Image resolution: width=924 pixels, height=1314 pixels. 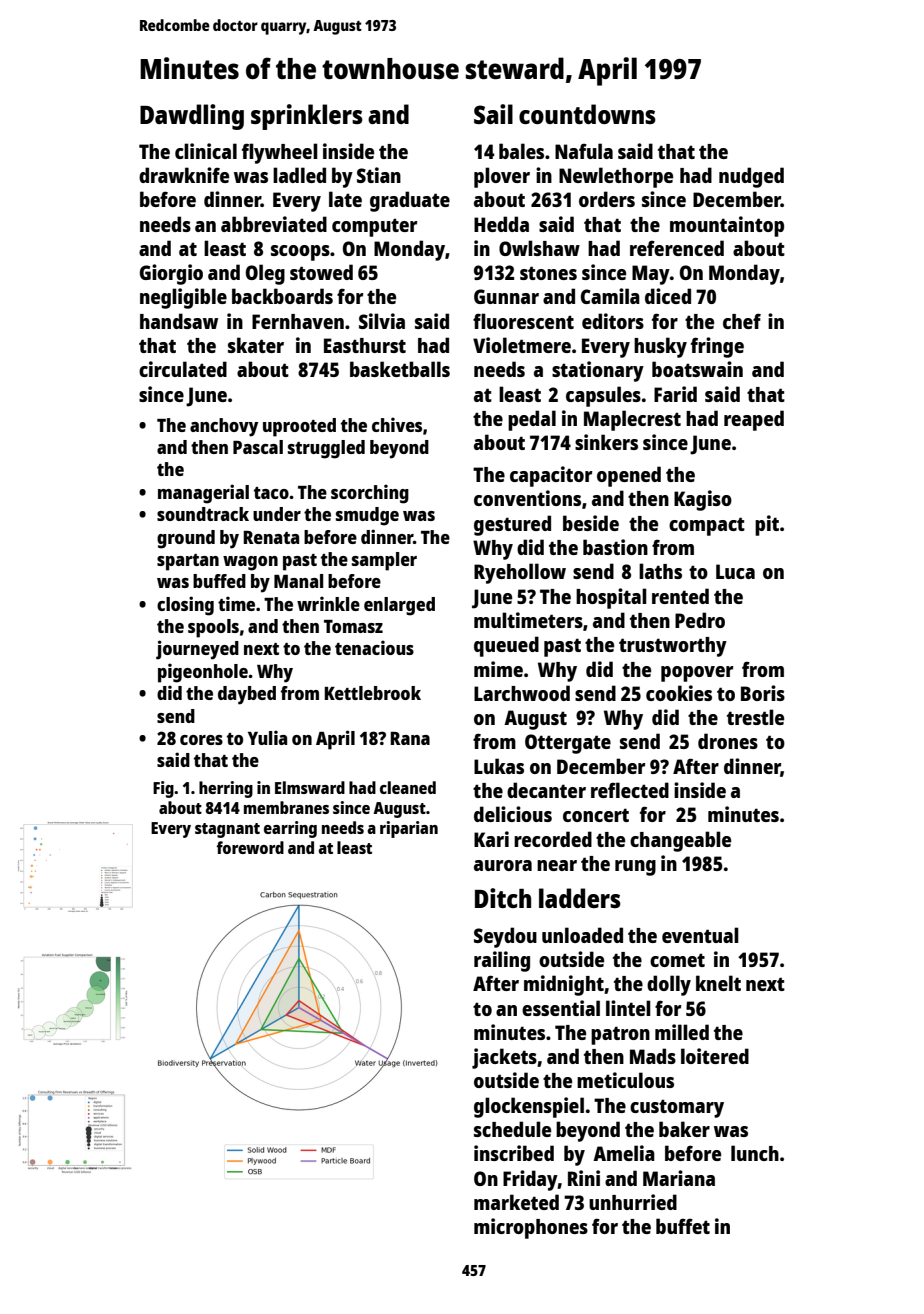 What do you see at coordinates (514, 1153) in the page?
I see `inscribed` at bounding box center [514, 1153].
